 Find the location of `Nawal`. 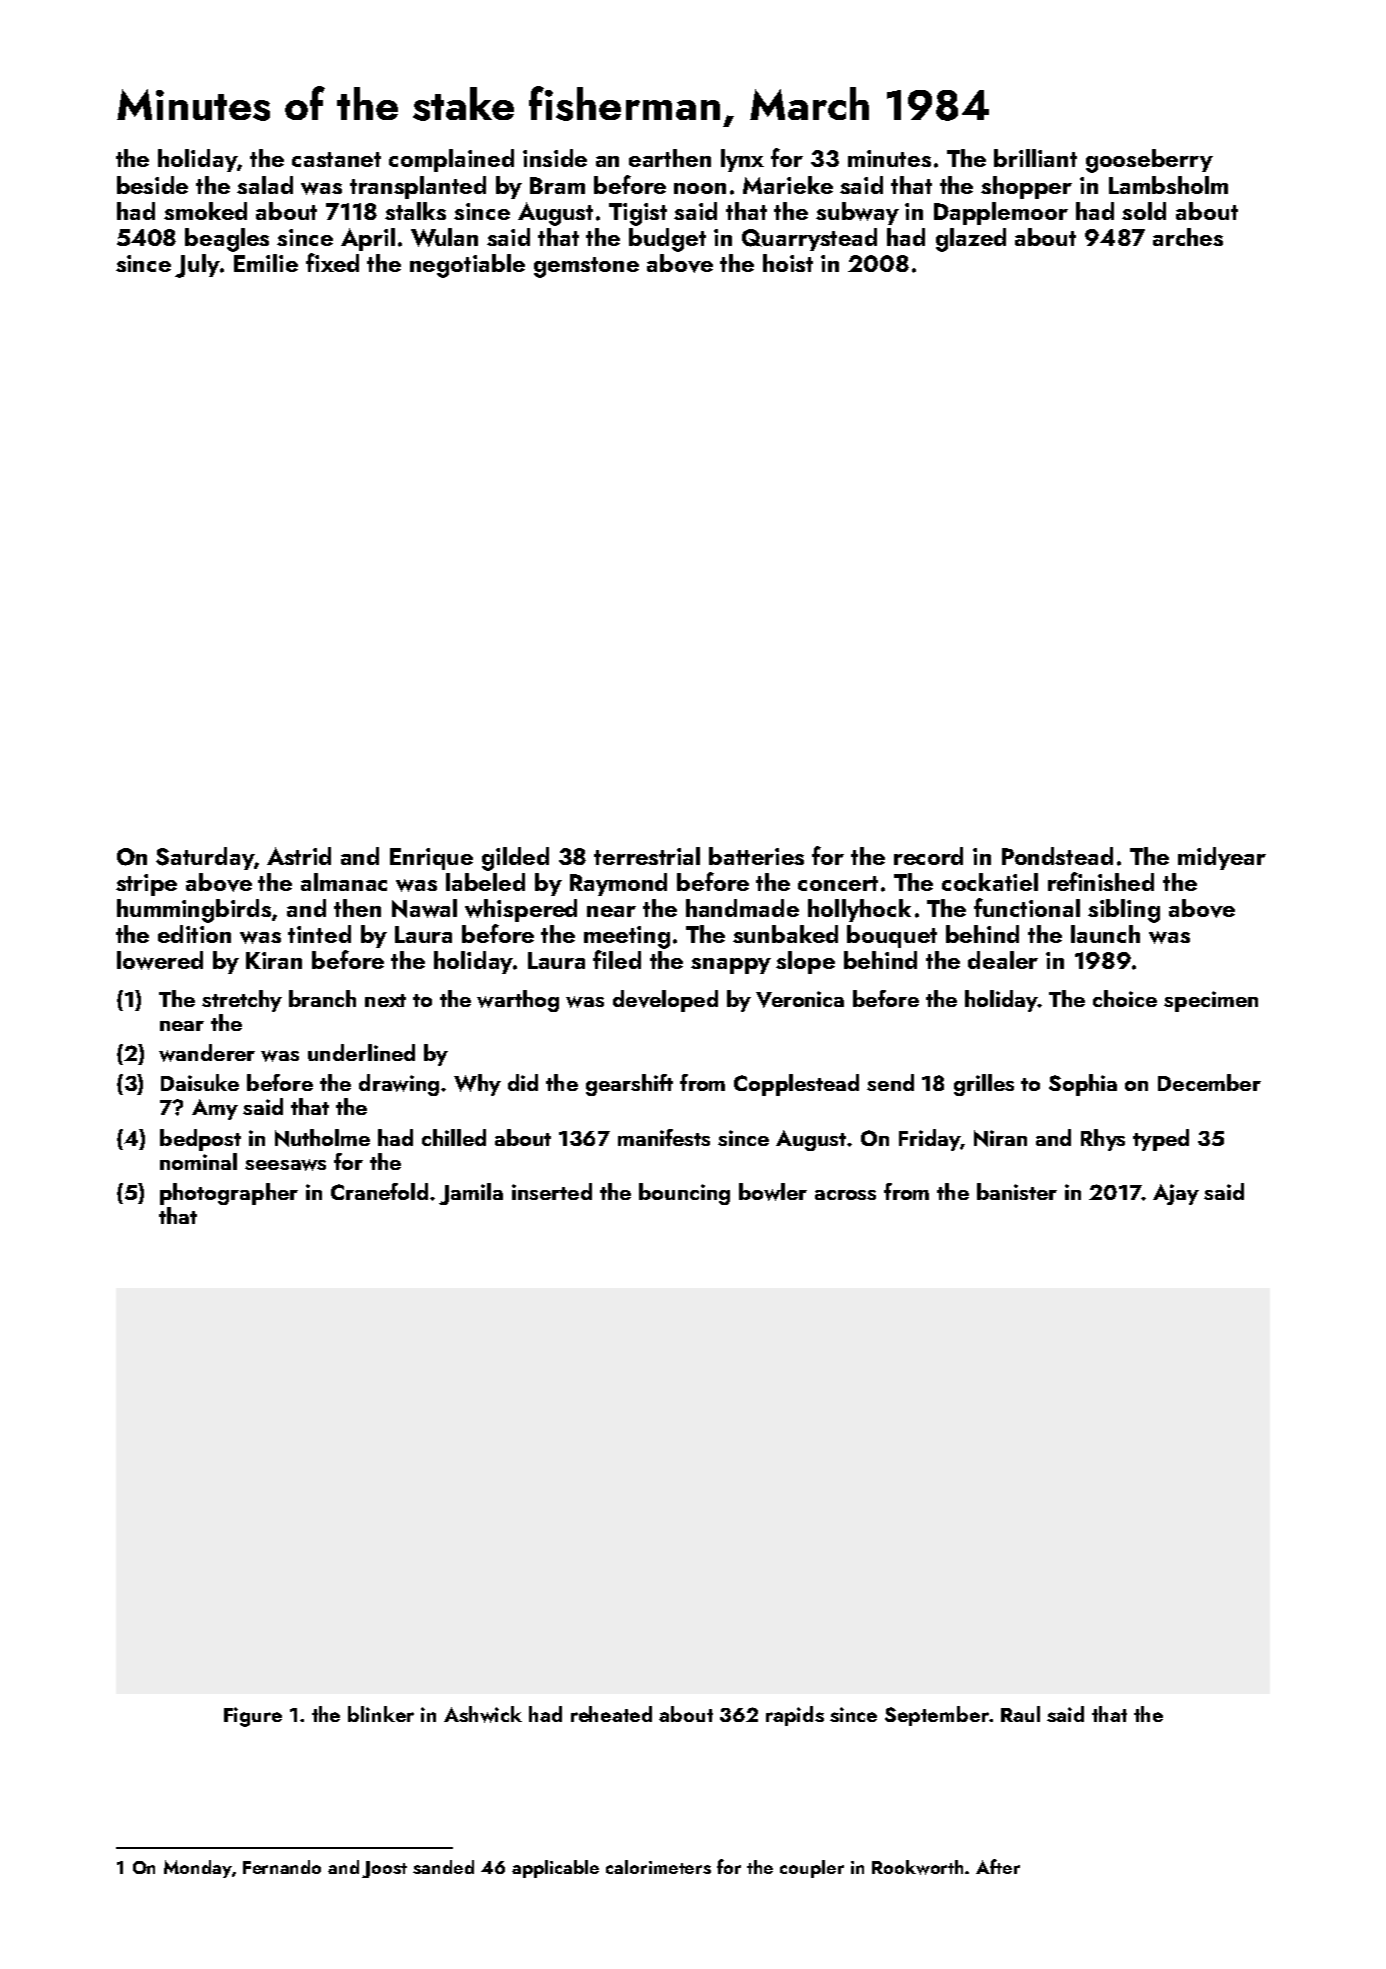

Nawal is located at coordinates (424, 908).
